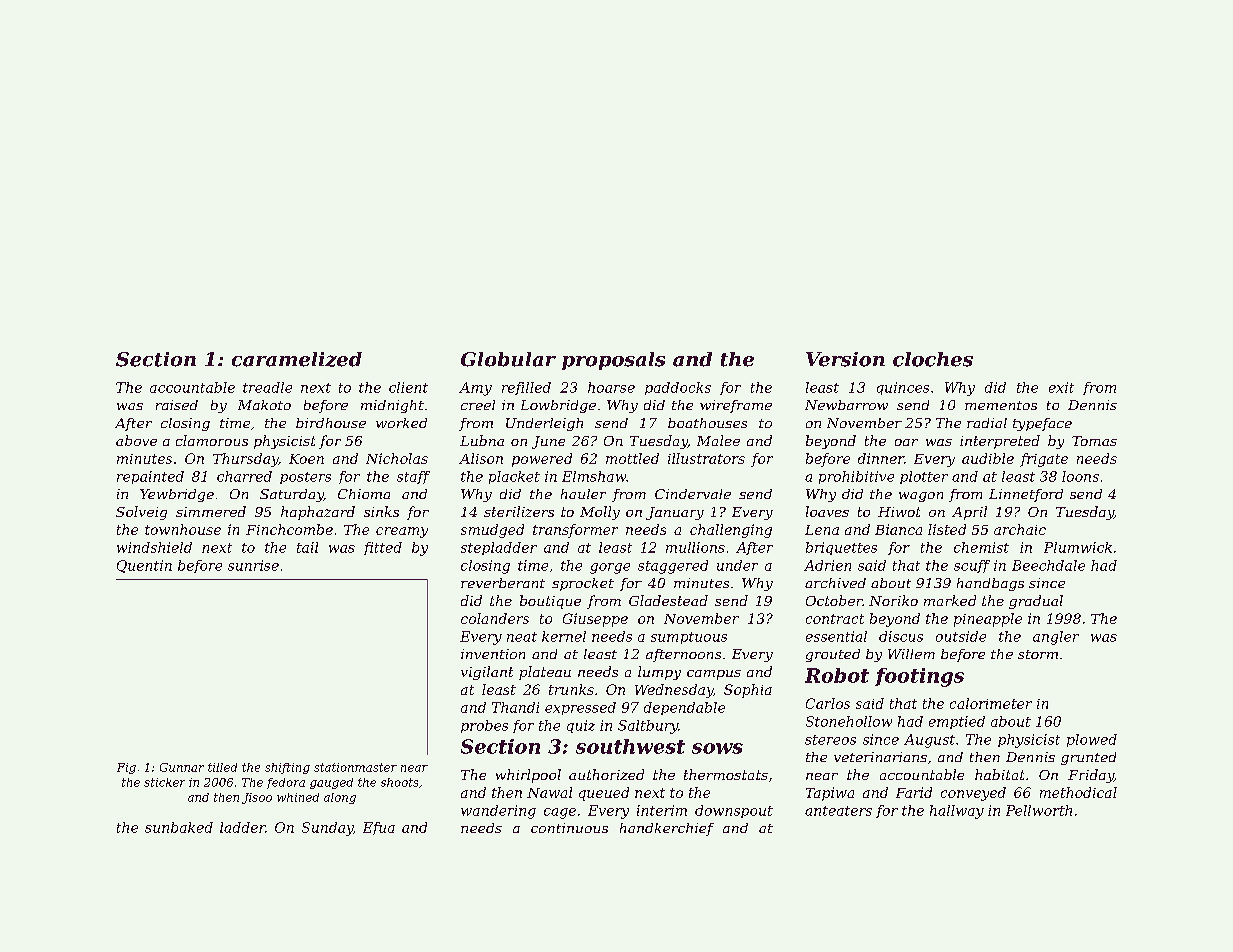 The height and width of the screenshot is (952, 1233). I want to click on Malee, so click(718, 440).
